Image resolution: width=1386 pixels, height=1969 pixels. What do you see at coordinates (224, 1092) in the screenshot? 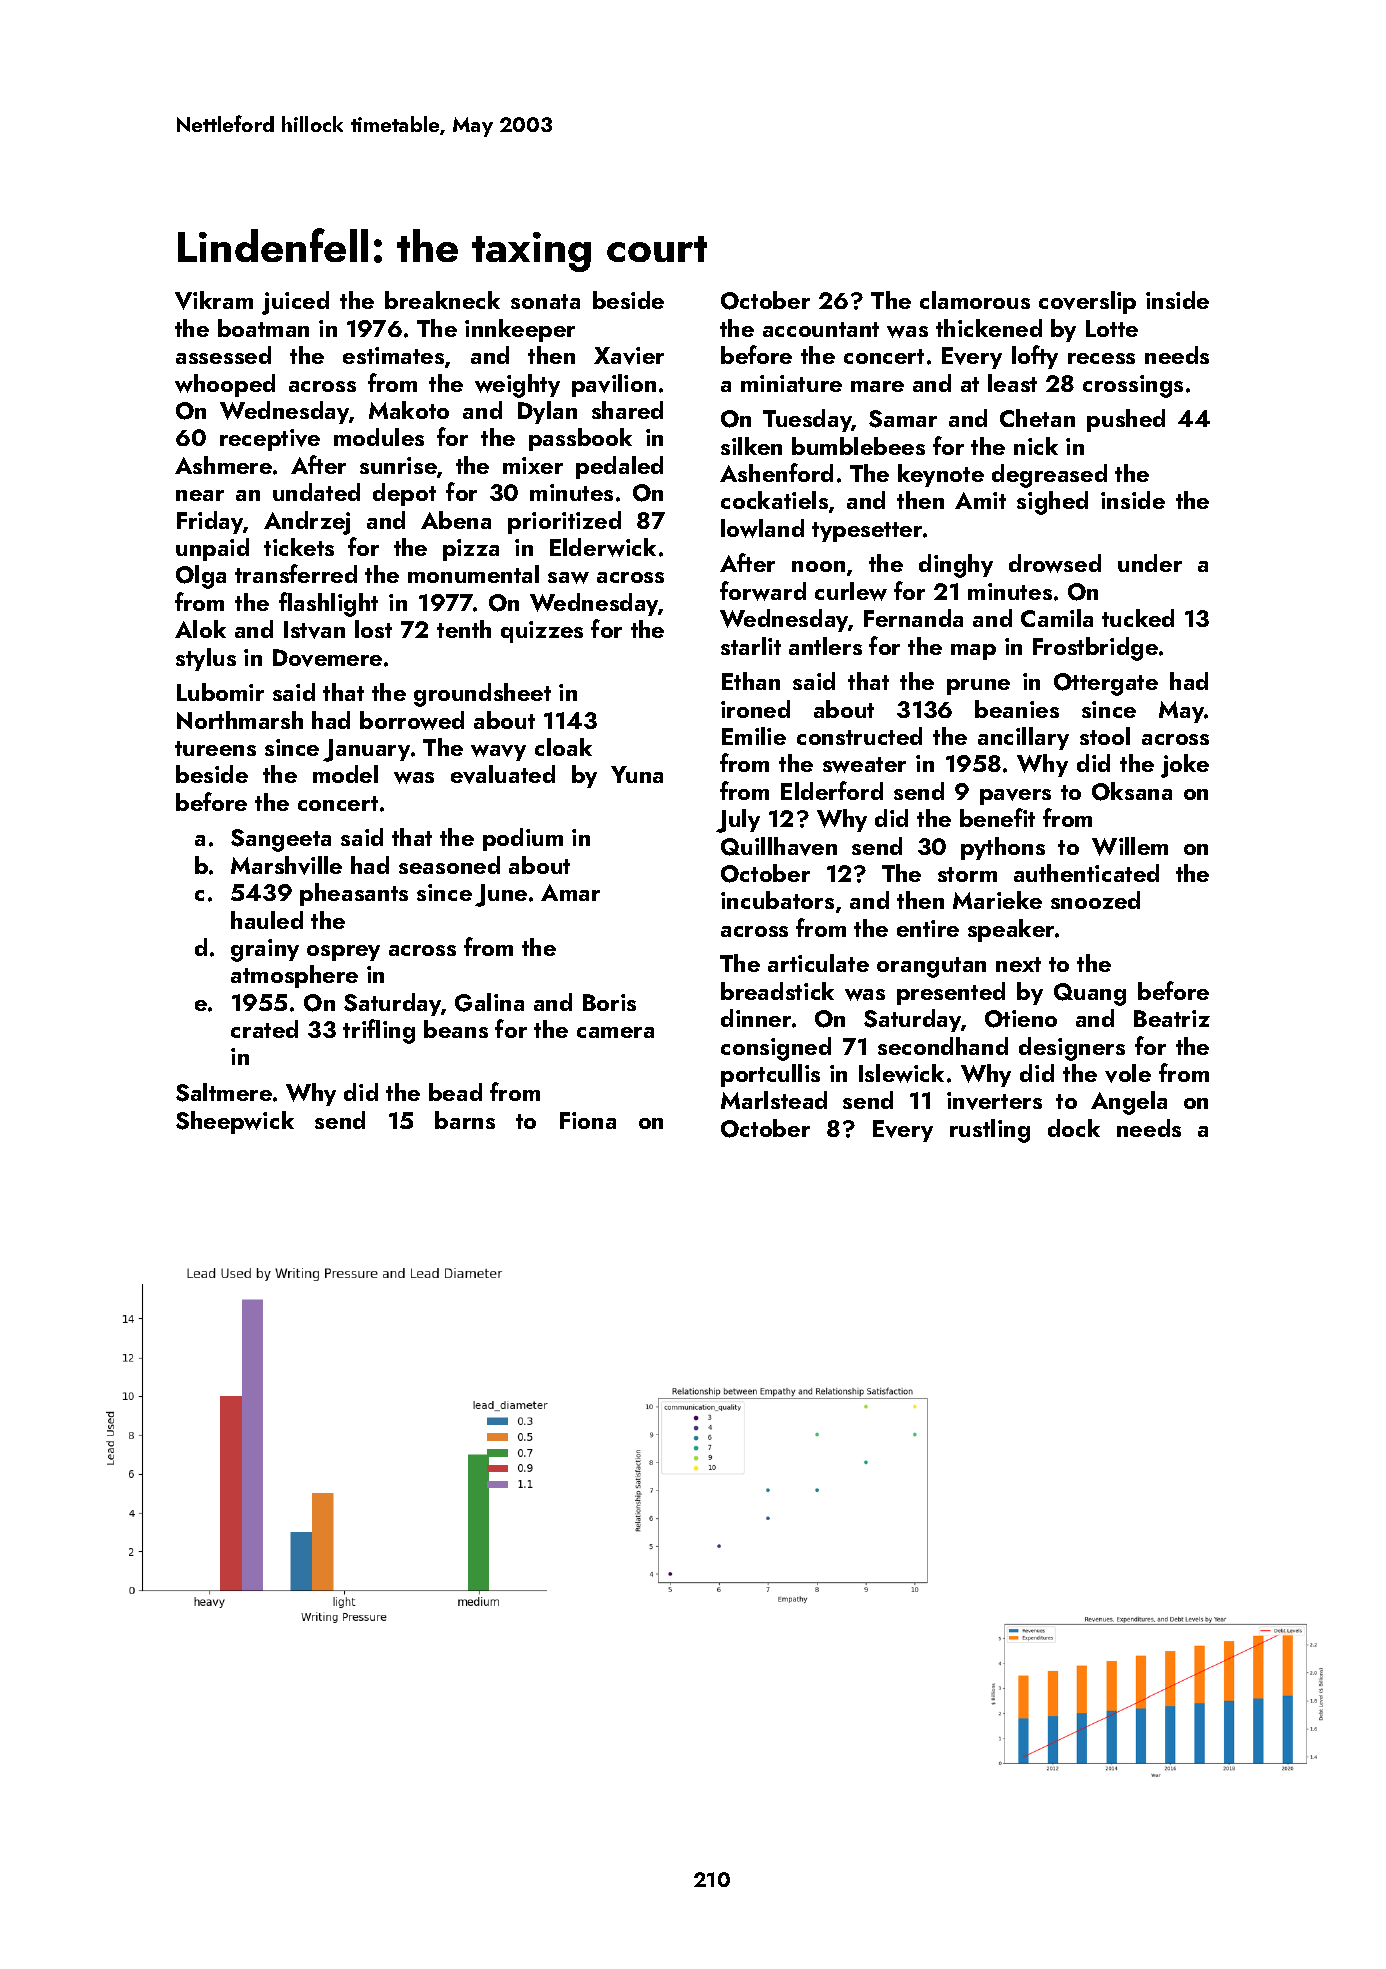
I see `Saltmere` at bounding box center [224, 1092].
